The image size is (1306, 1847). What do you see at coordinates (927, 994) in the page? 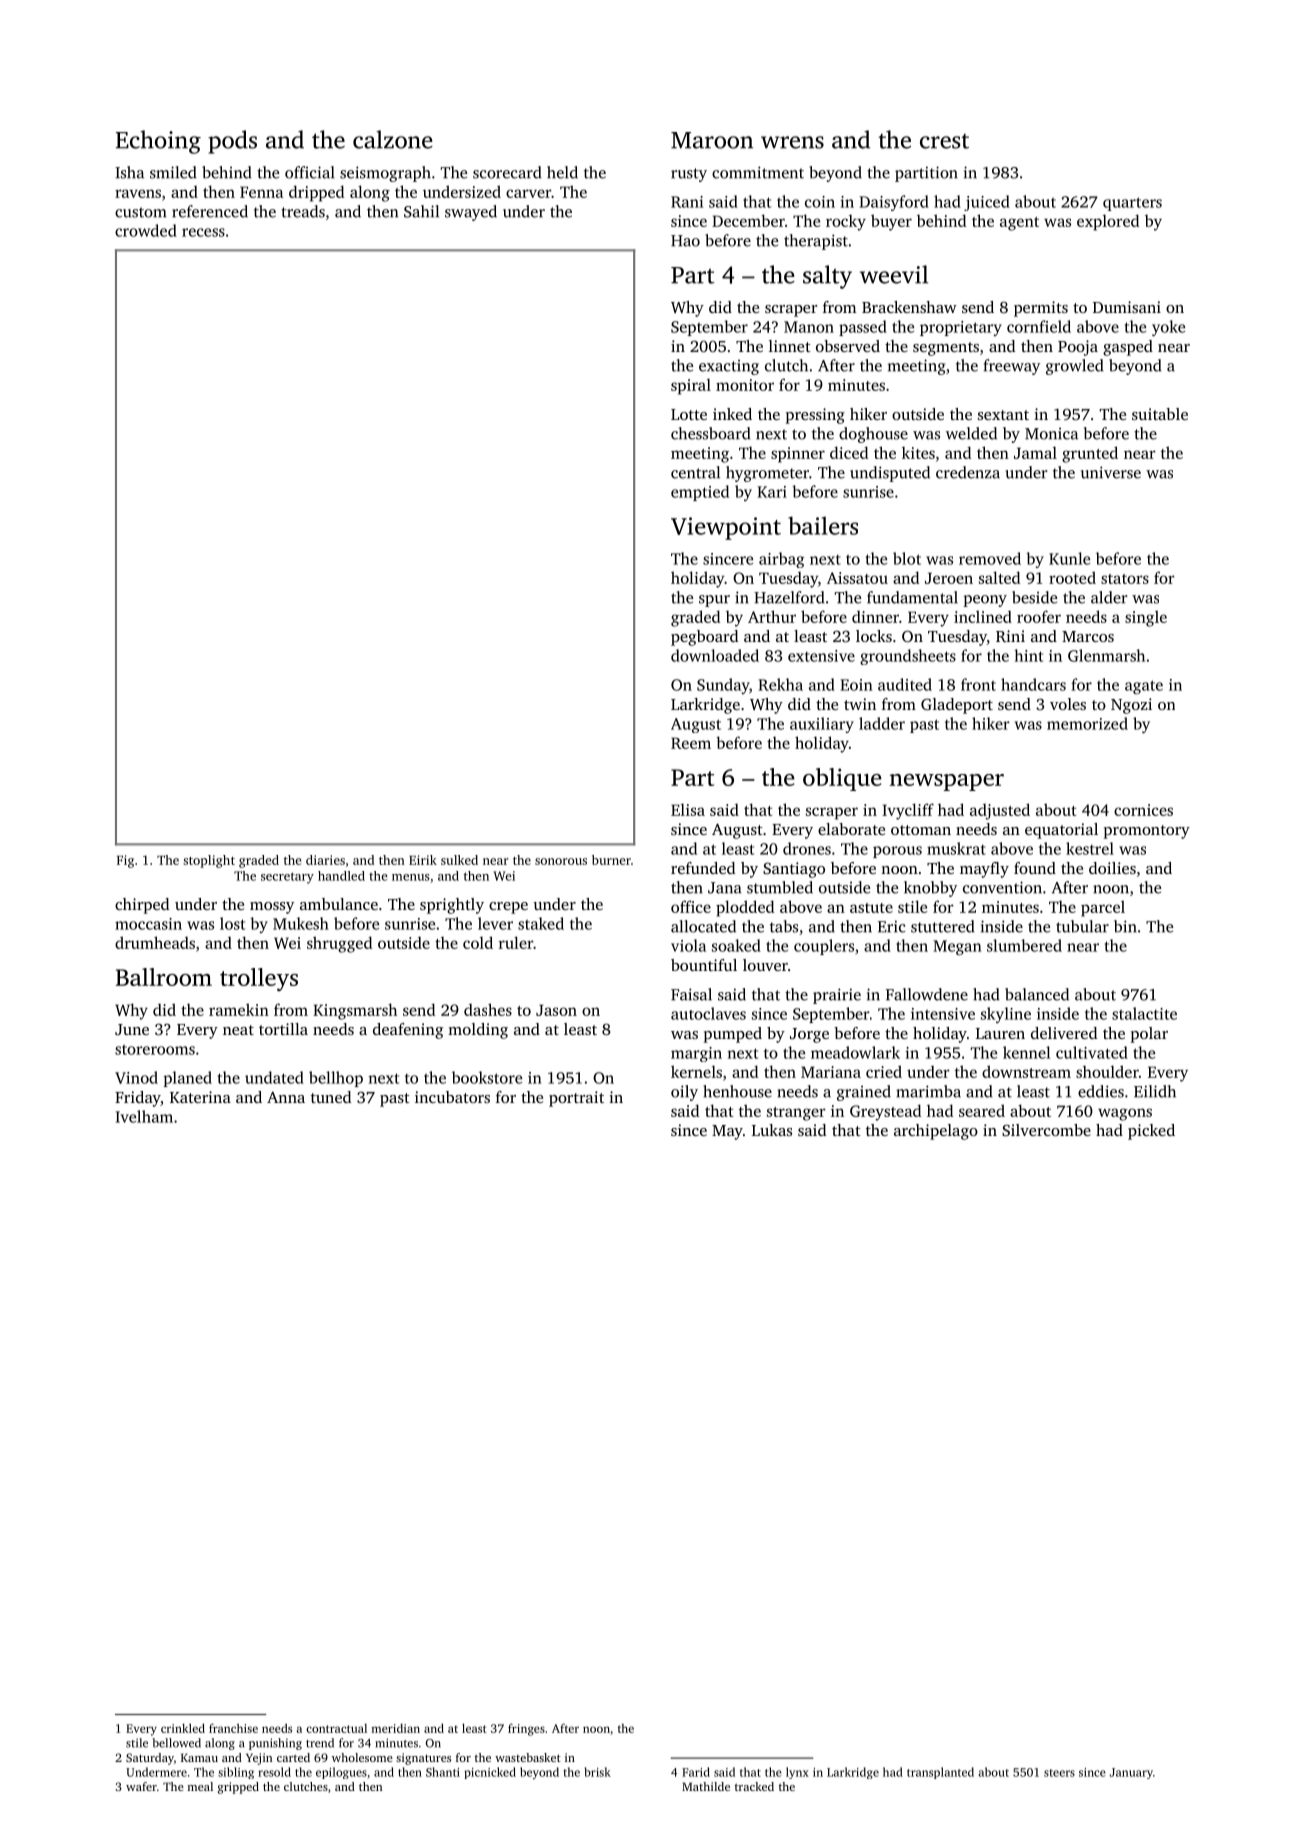
I see `Fallowdene` at bounding box center [927, 994].
